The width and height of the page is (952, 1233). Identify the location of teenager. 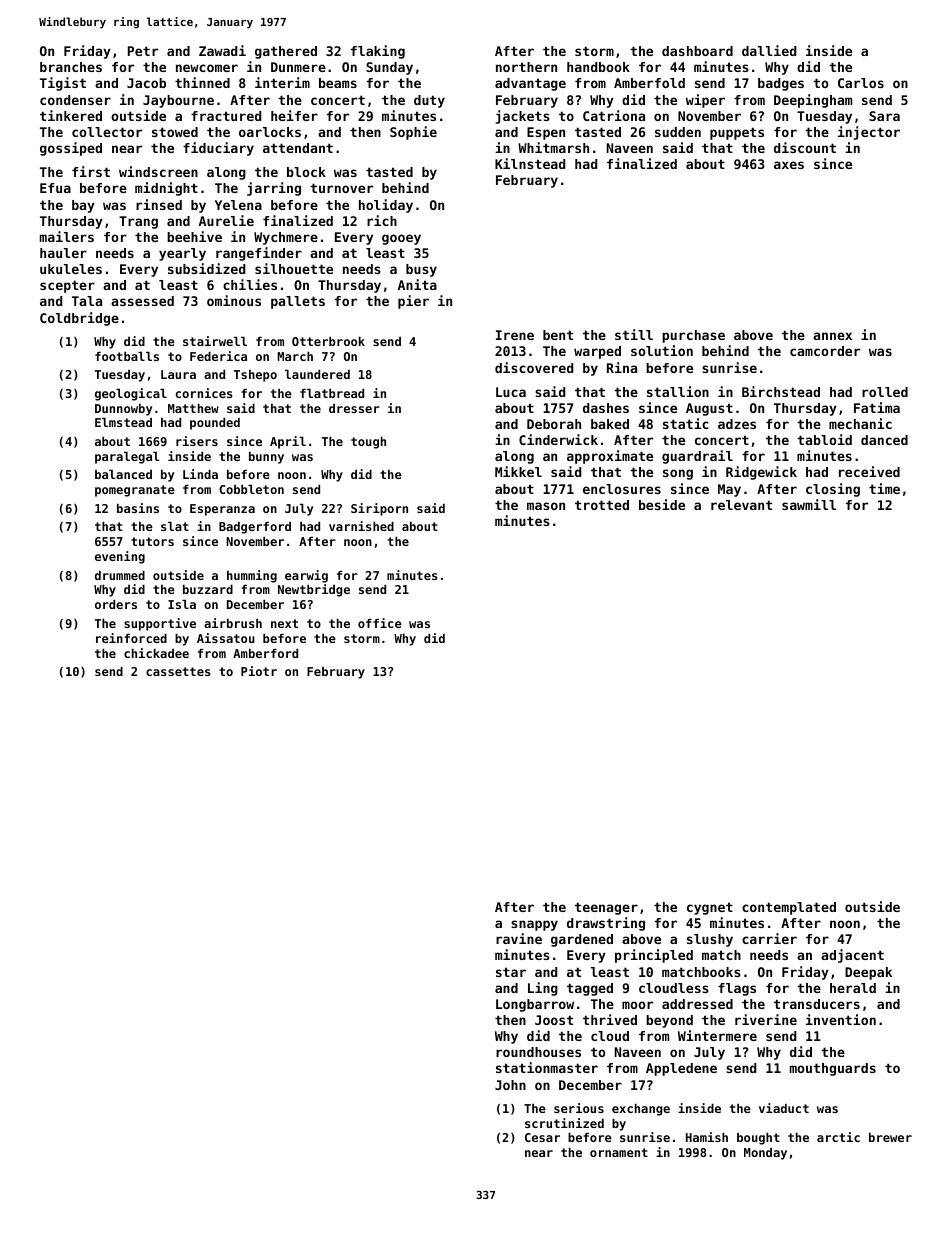
(606, 908).
